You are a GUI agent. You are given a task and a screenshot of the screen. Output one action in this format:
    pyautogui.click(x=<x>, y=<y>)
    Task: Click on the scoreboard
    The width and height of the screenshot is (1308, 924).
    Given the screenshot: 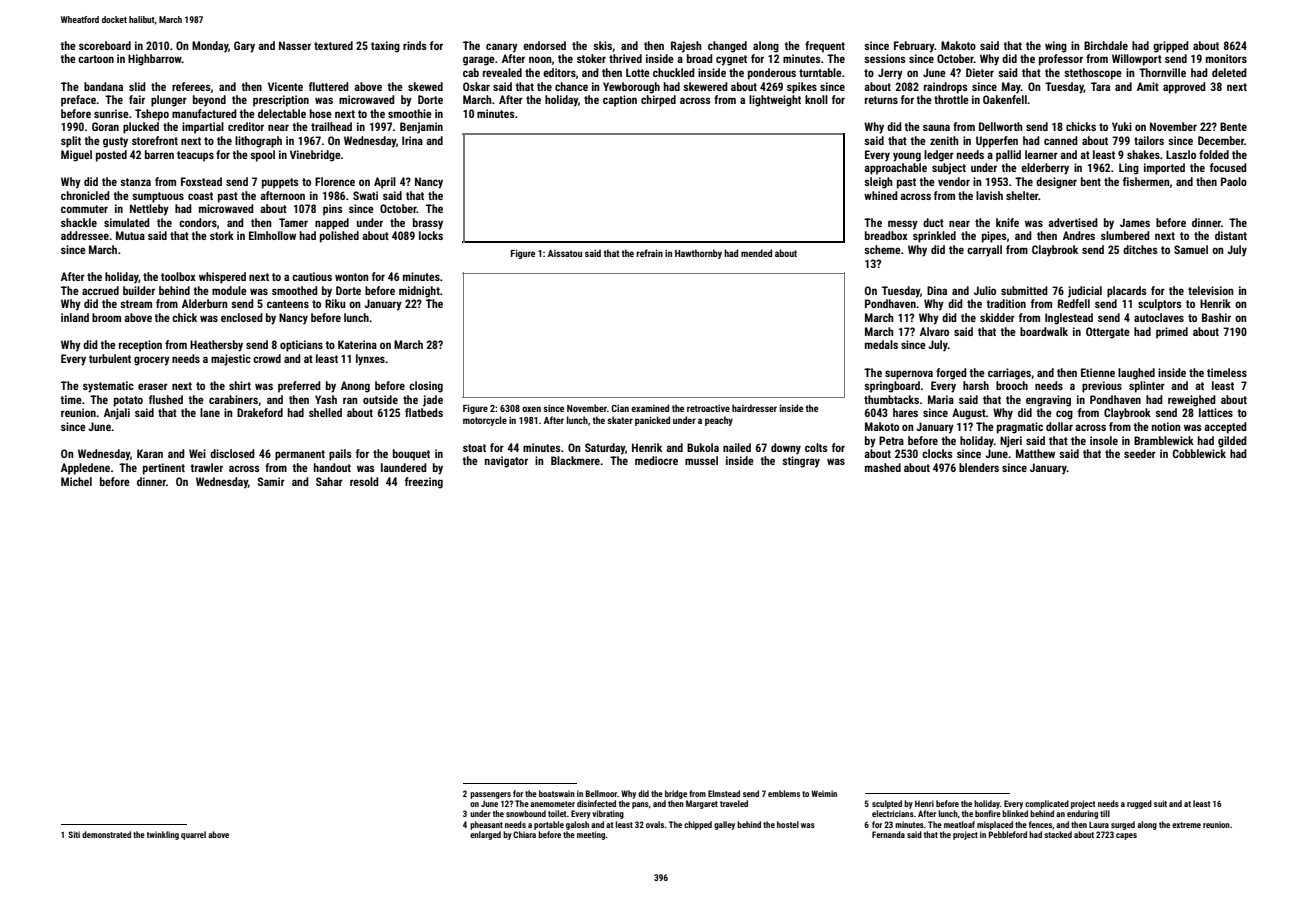 What is the action you would take?
    pyautogui.click(x=105, y=45)
